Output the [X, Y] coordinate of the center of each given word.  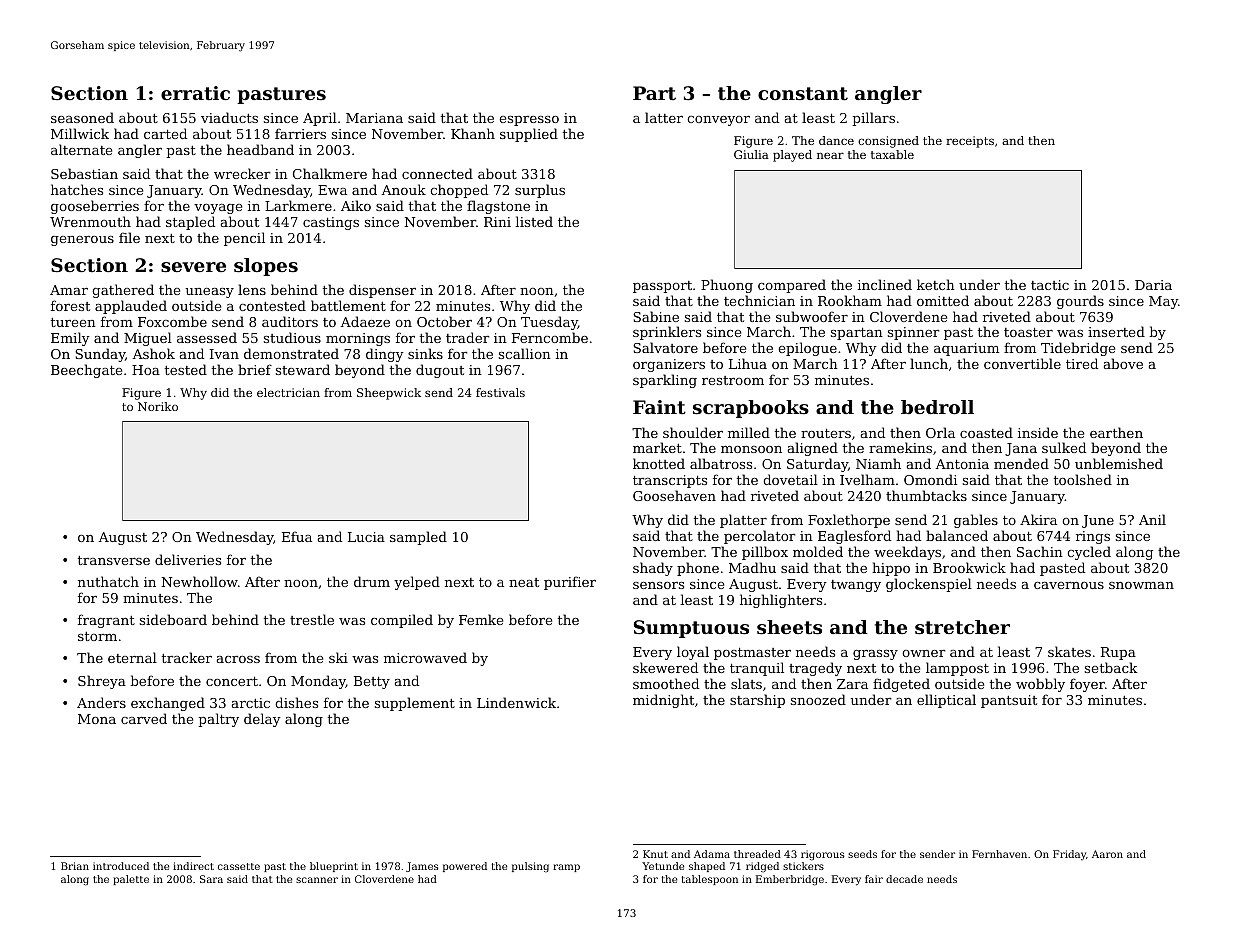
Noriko [158, 406]
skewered [665, 667]
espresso [529, 121]
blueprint [334, 867]
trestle [312, 619]
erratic [195, 93]
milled [749, 432]
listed [534, 221]
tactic [1050, 285]
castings [331, 223]
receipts [970, 142]
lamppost [957, 669]
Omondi [930, 479]
